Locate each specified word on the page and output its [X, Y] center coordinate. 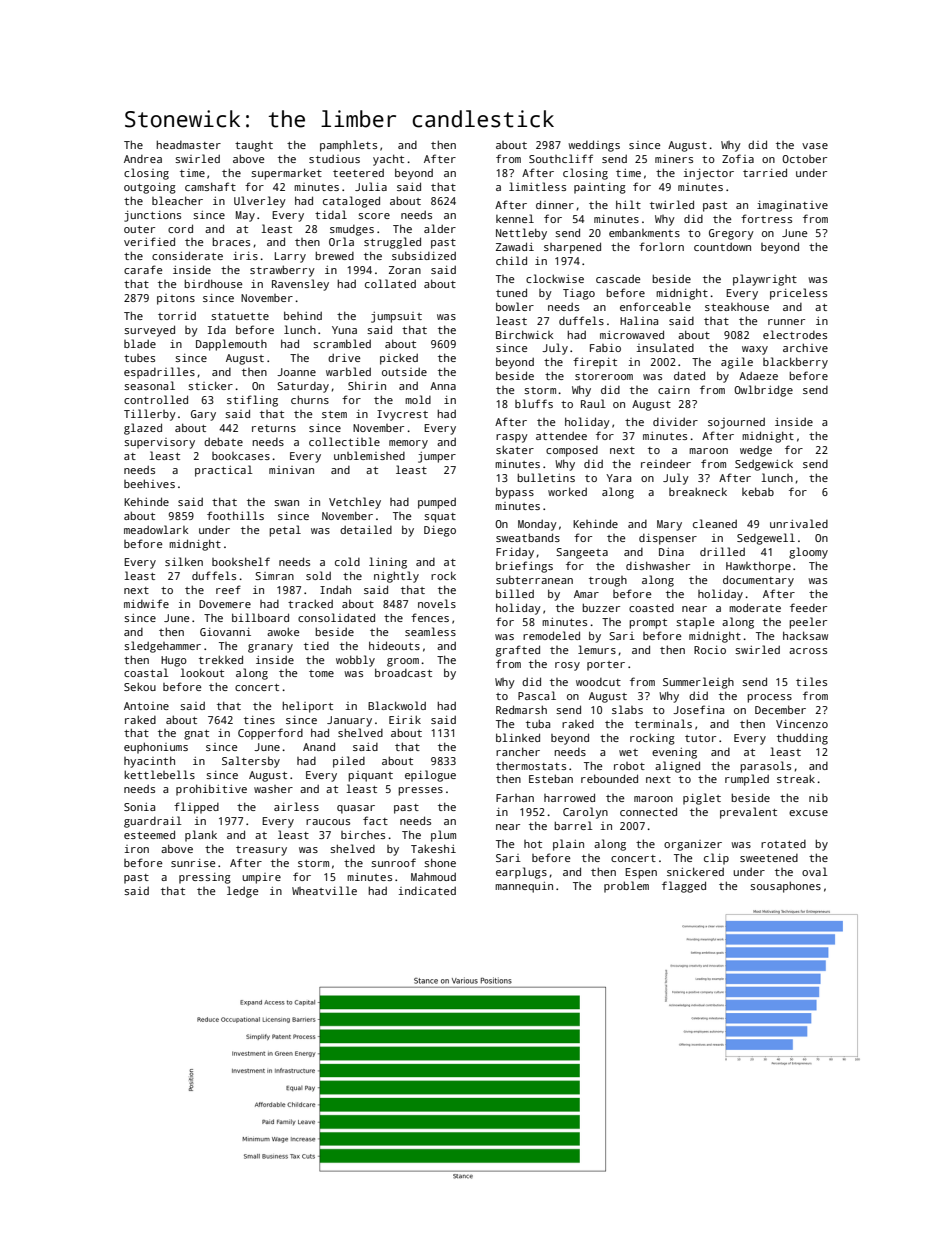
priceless [798, 294]
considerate [187, 255]
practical [224, 471]
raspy [512, 438]
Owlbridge [763, 391]
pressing [205, 878]
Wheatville [324, 890]
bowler [515, 306]
